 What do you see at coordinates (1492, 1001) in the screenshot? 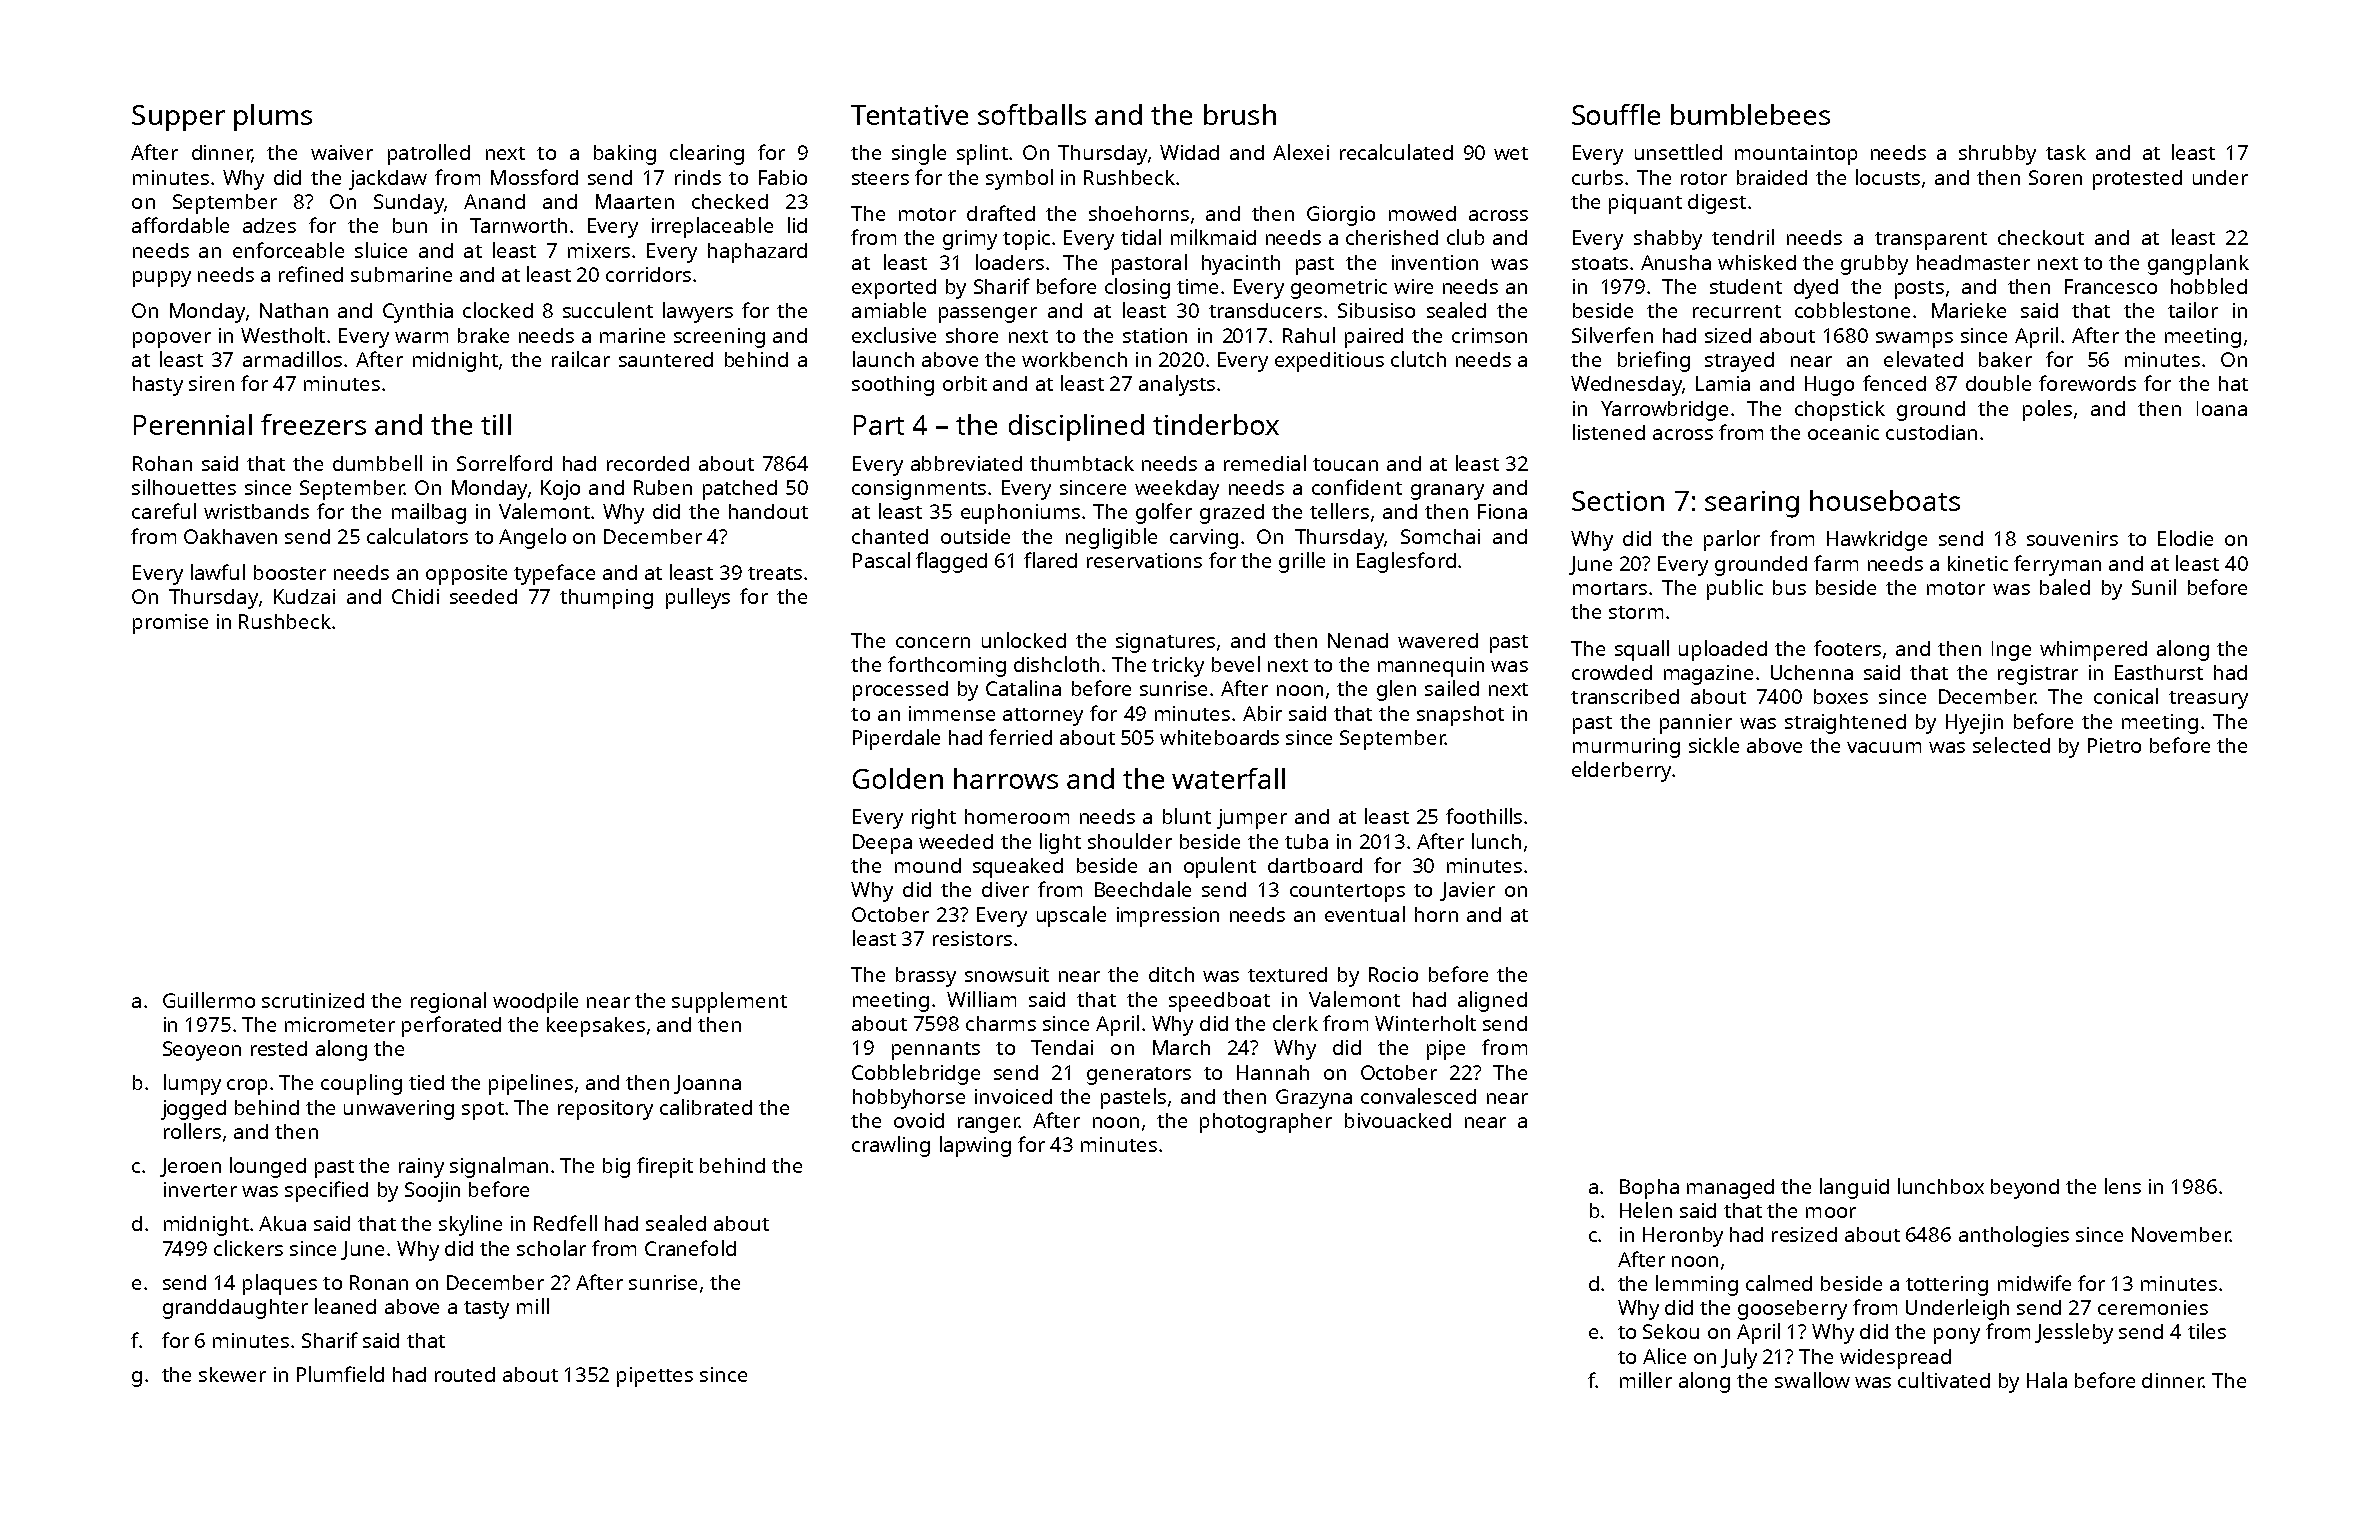
I see `aligned` at bounding box center [1492, 1001].
